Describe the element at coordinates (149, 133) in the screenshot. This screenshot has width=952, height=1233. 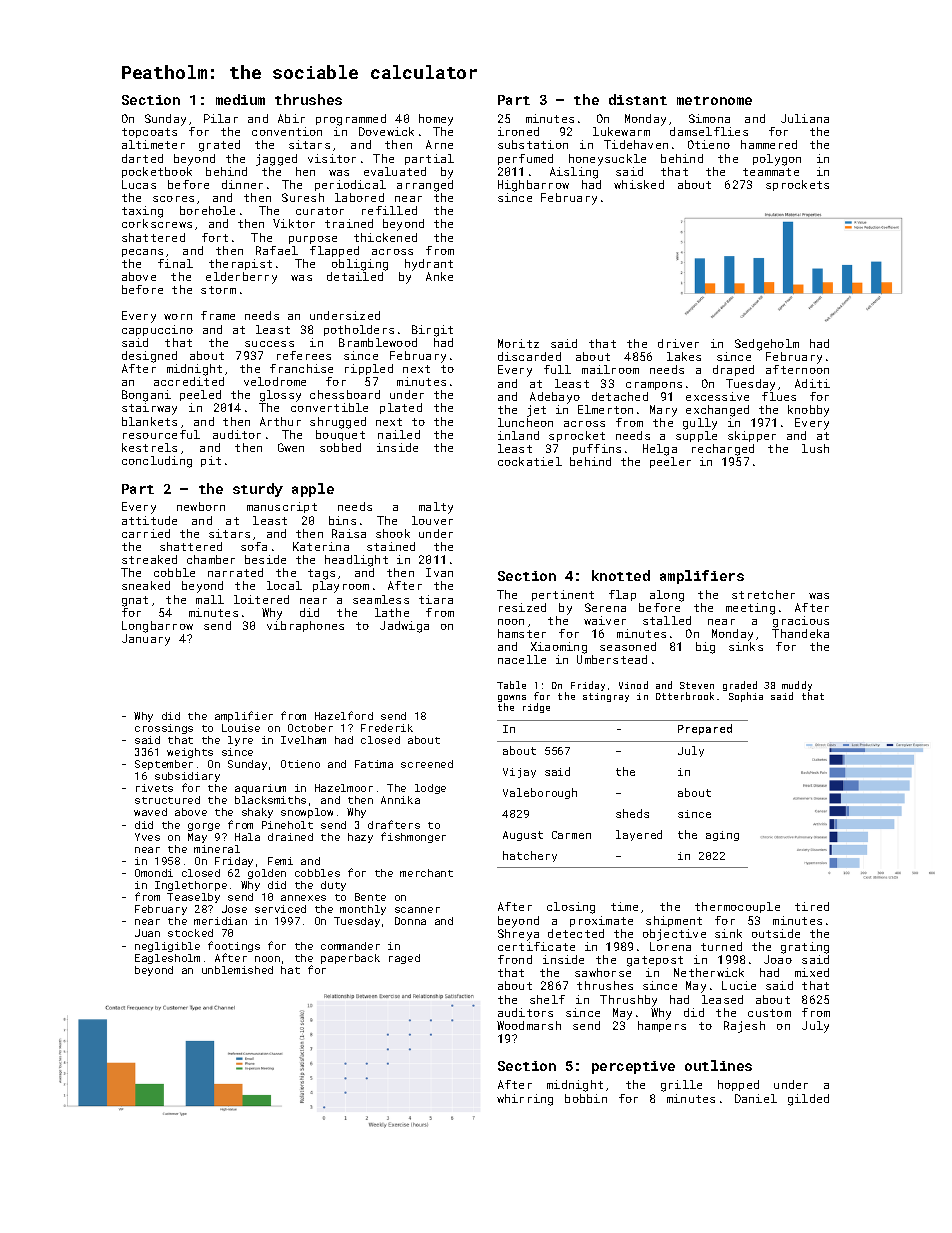
I see `topcoats` at that location.
